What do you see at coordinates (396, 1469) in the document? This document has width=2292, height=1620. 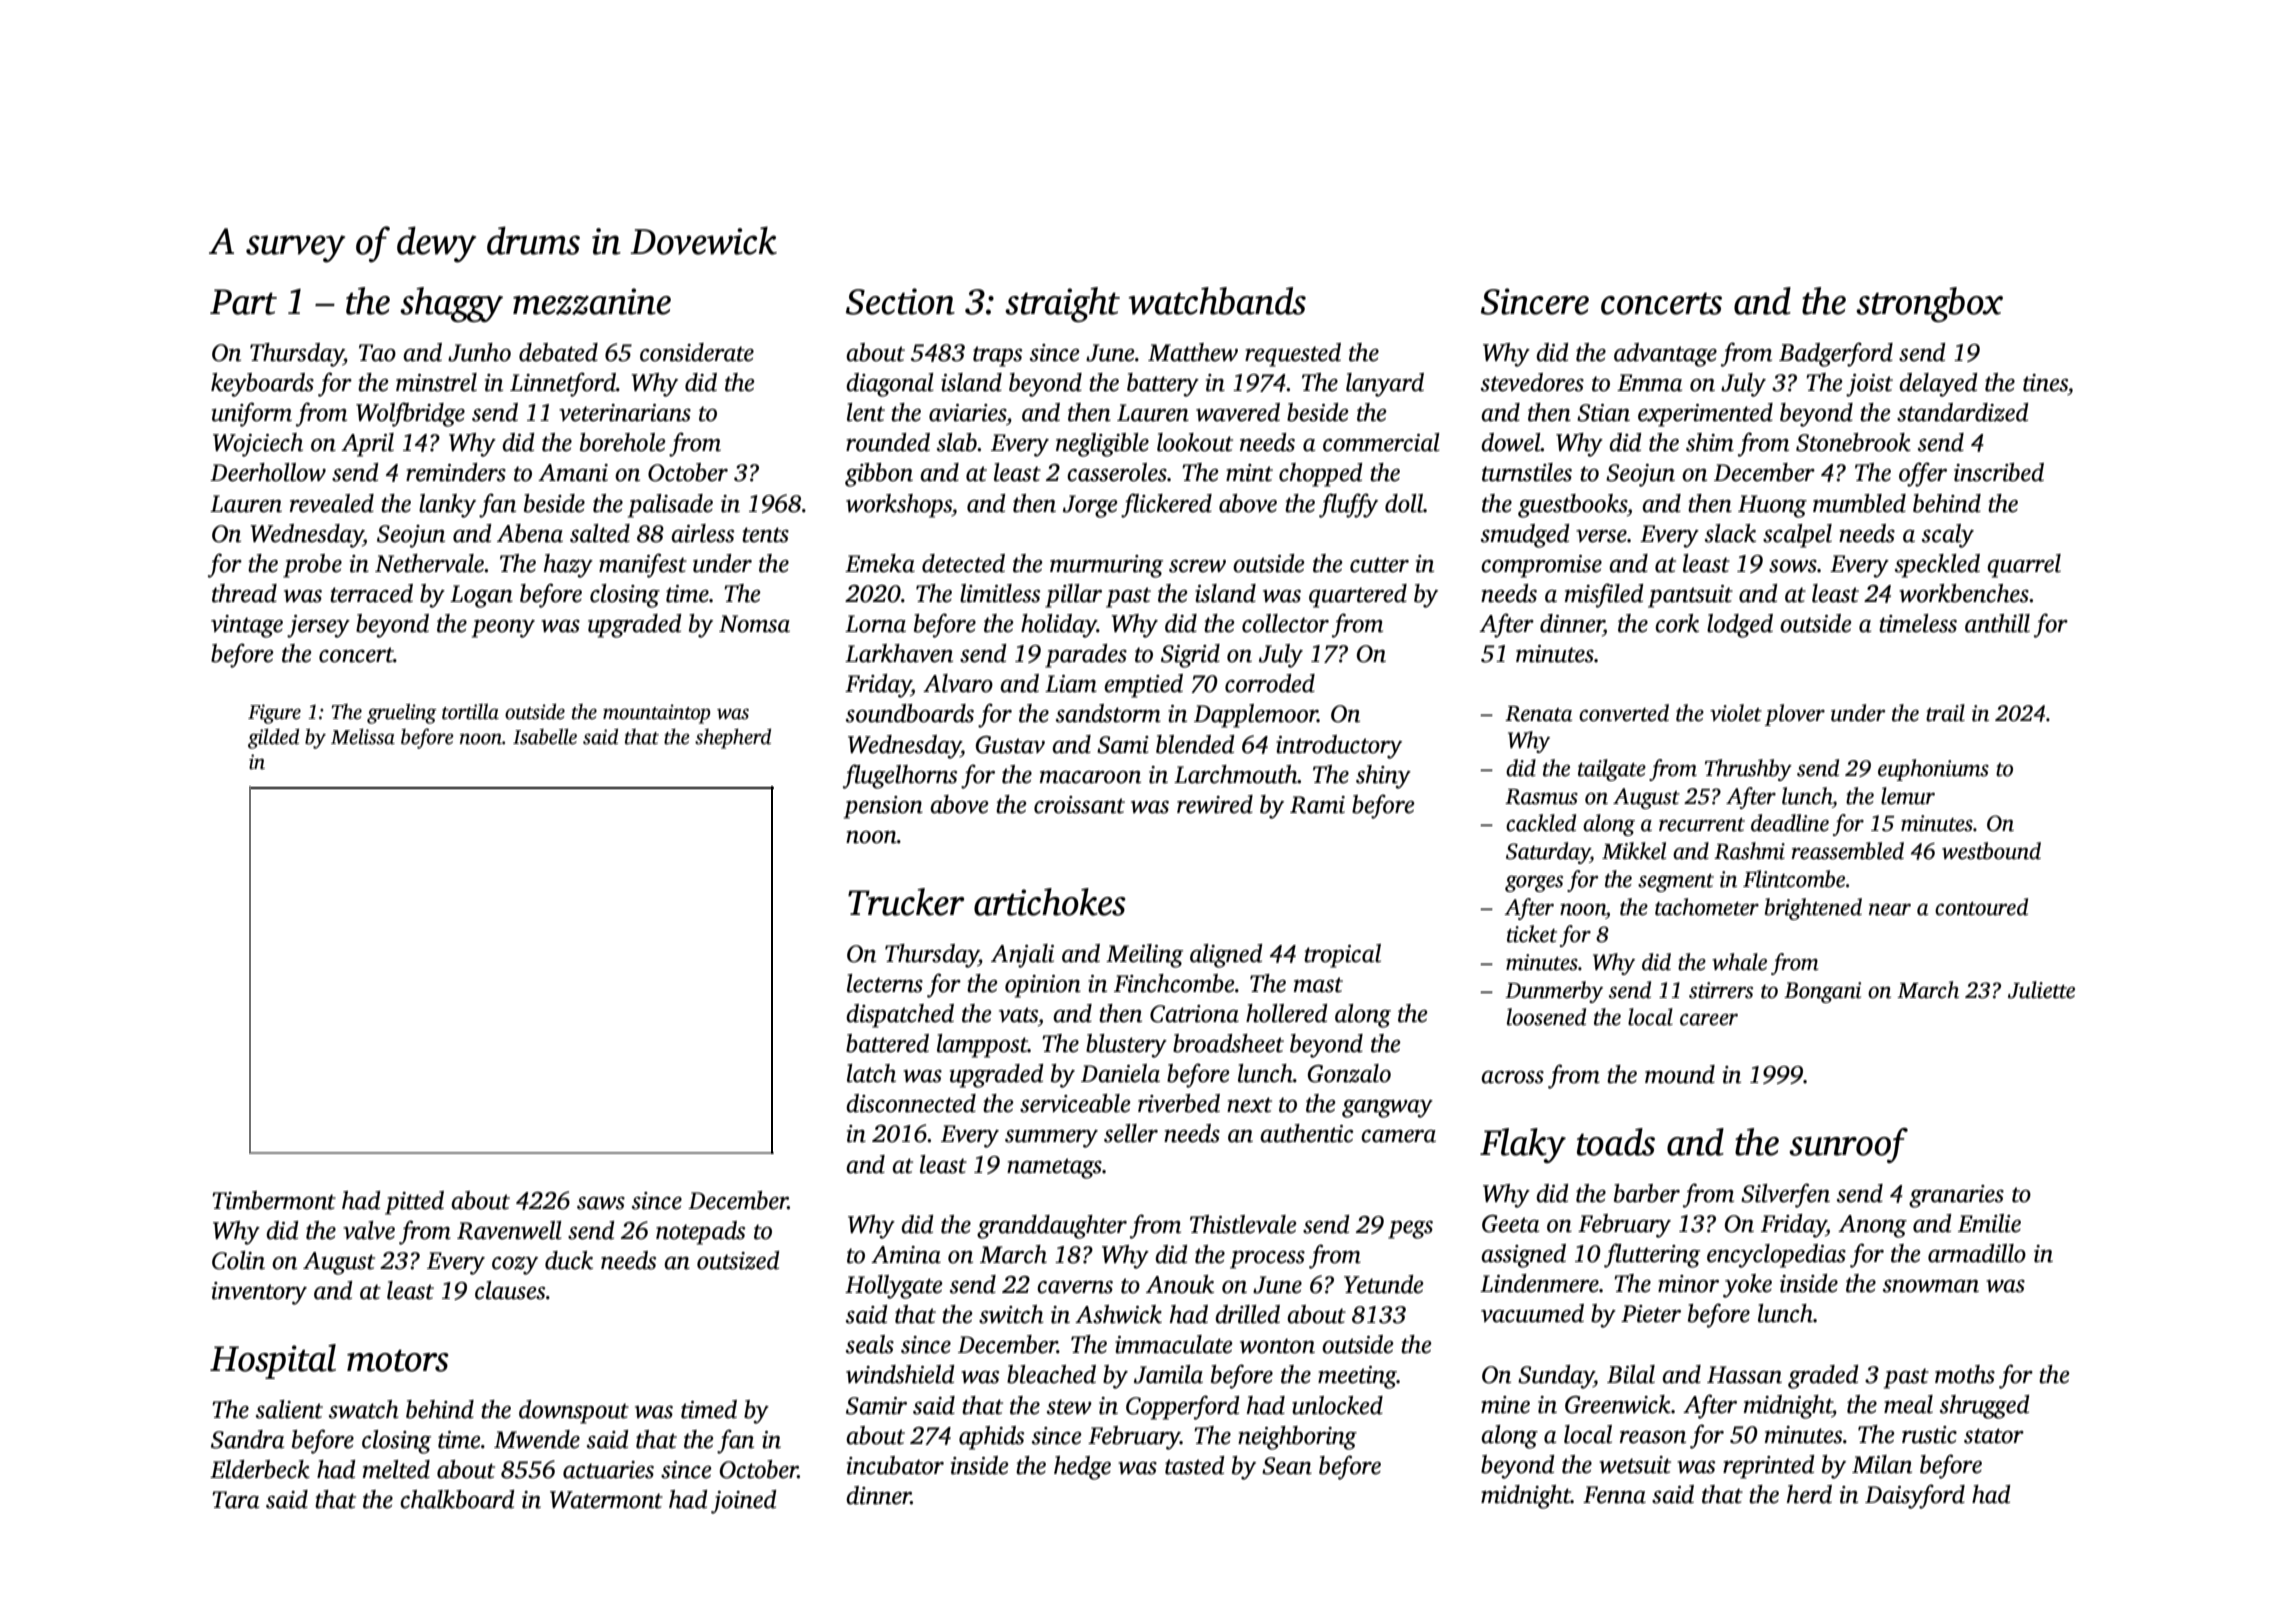 I see `melted` at bounding box center [396, 1469].
